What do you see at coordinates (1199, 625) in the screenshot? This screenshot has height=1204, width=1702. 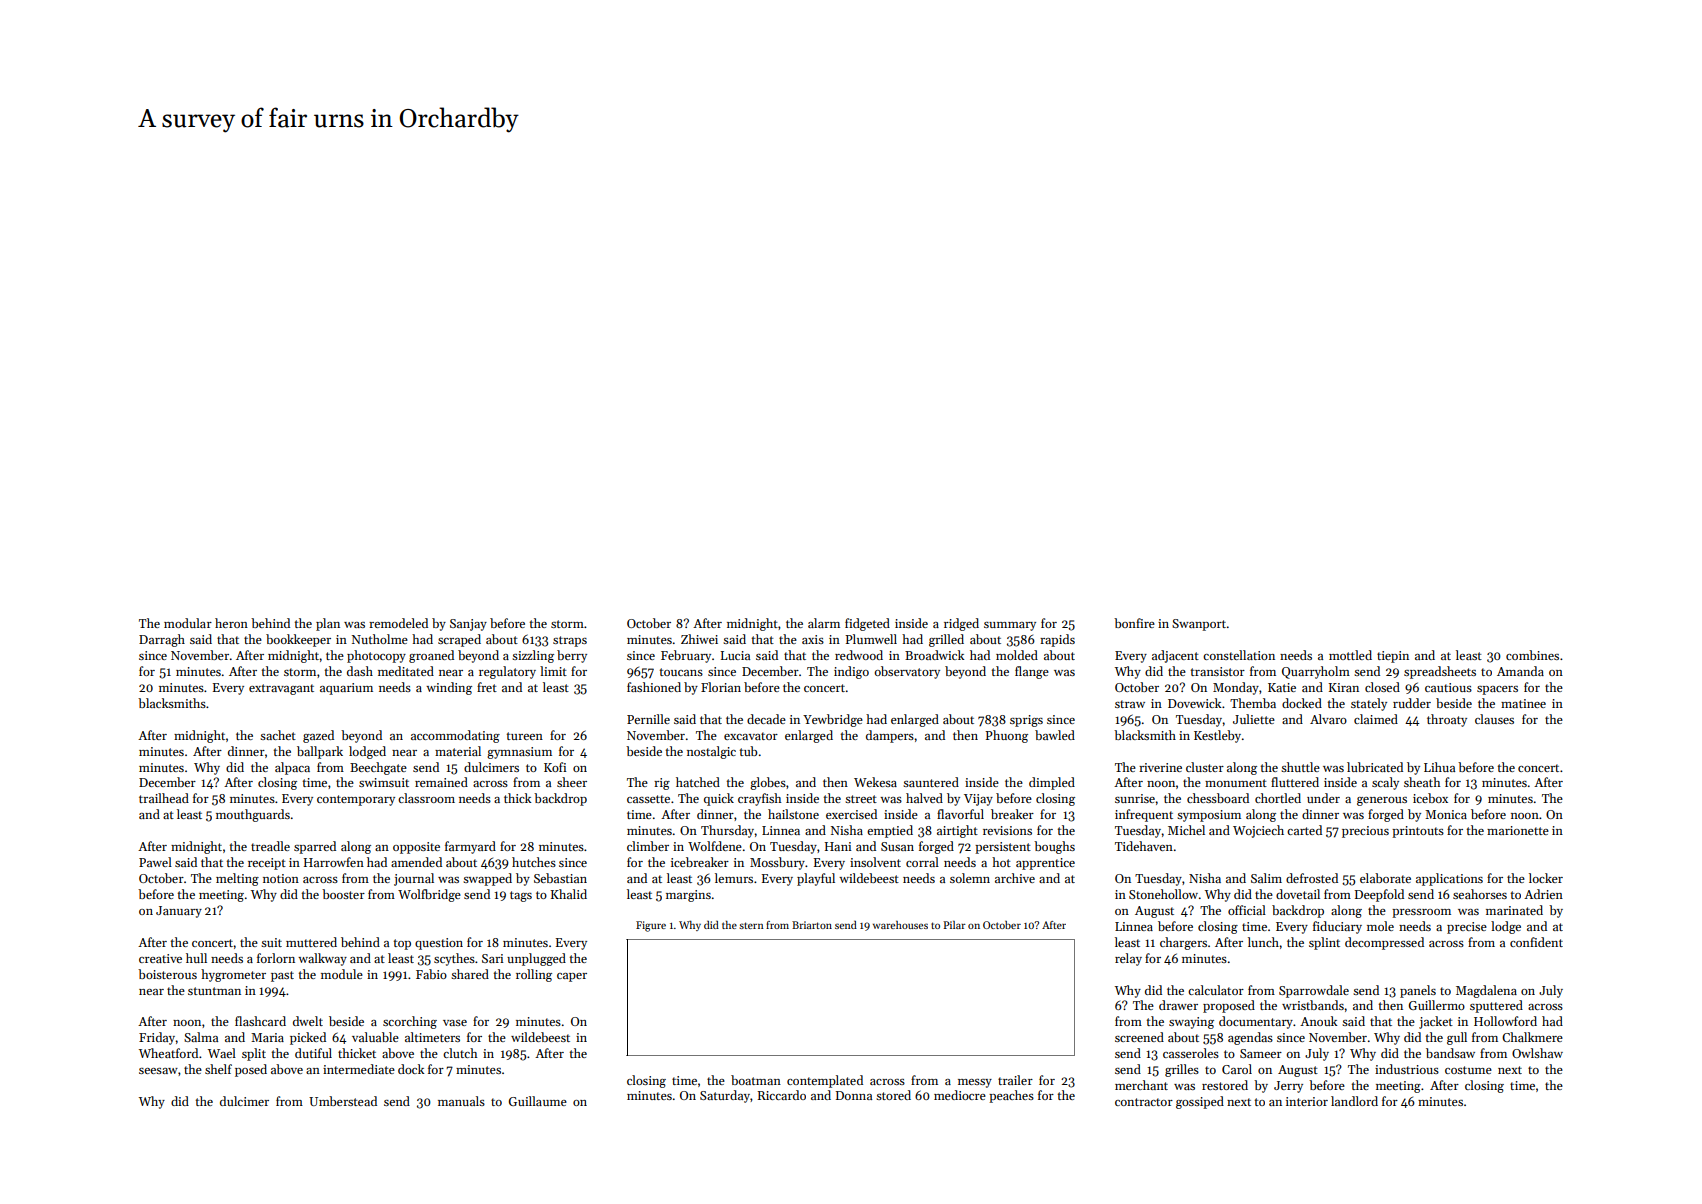 I see `Swanport` at bounding box center [1199, 625].
